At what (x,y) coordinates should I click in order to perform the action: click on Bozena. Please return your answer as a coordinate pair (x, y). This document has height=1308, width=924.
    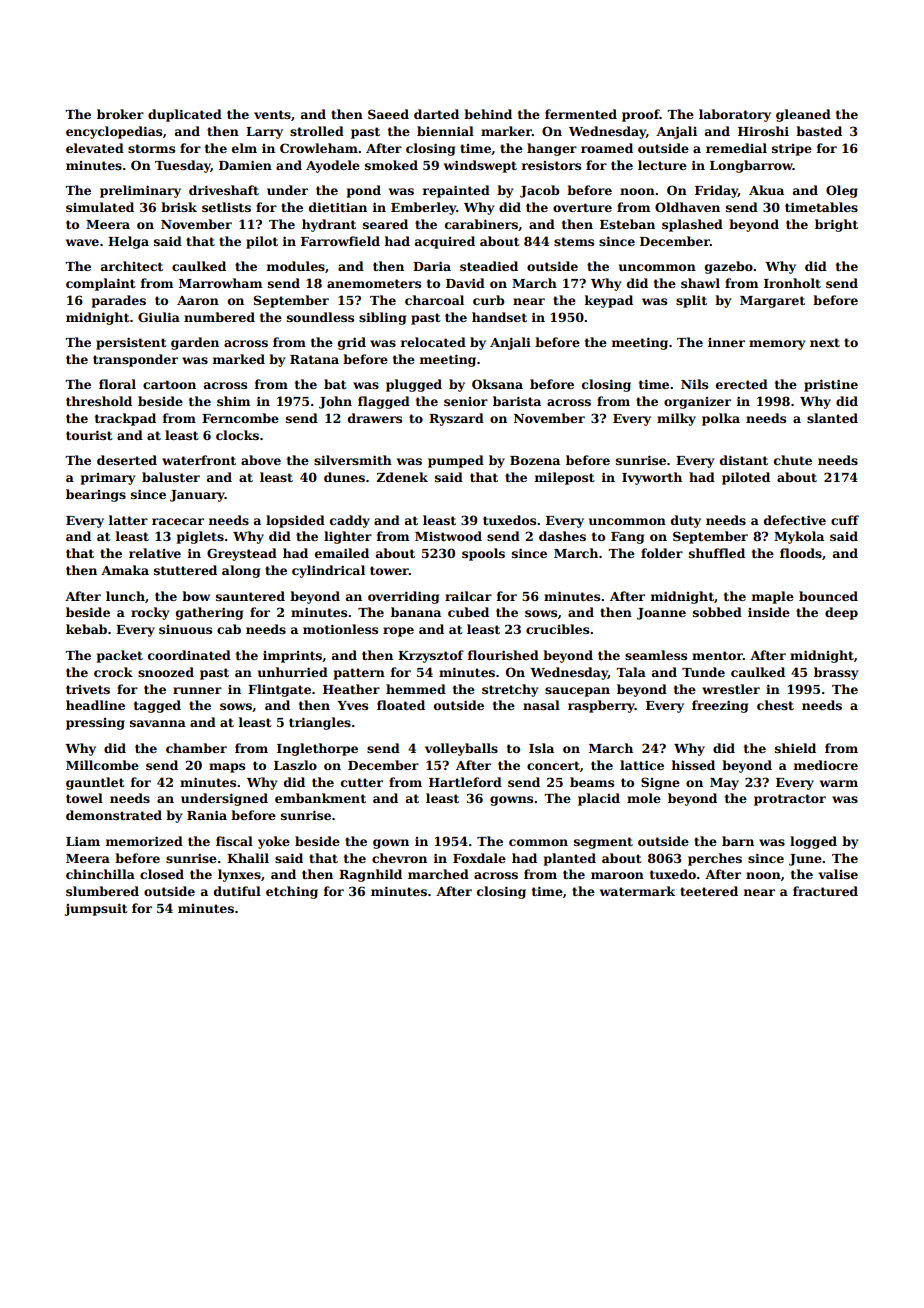
    Looking at the image, I should click on (535, 460).
